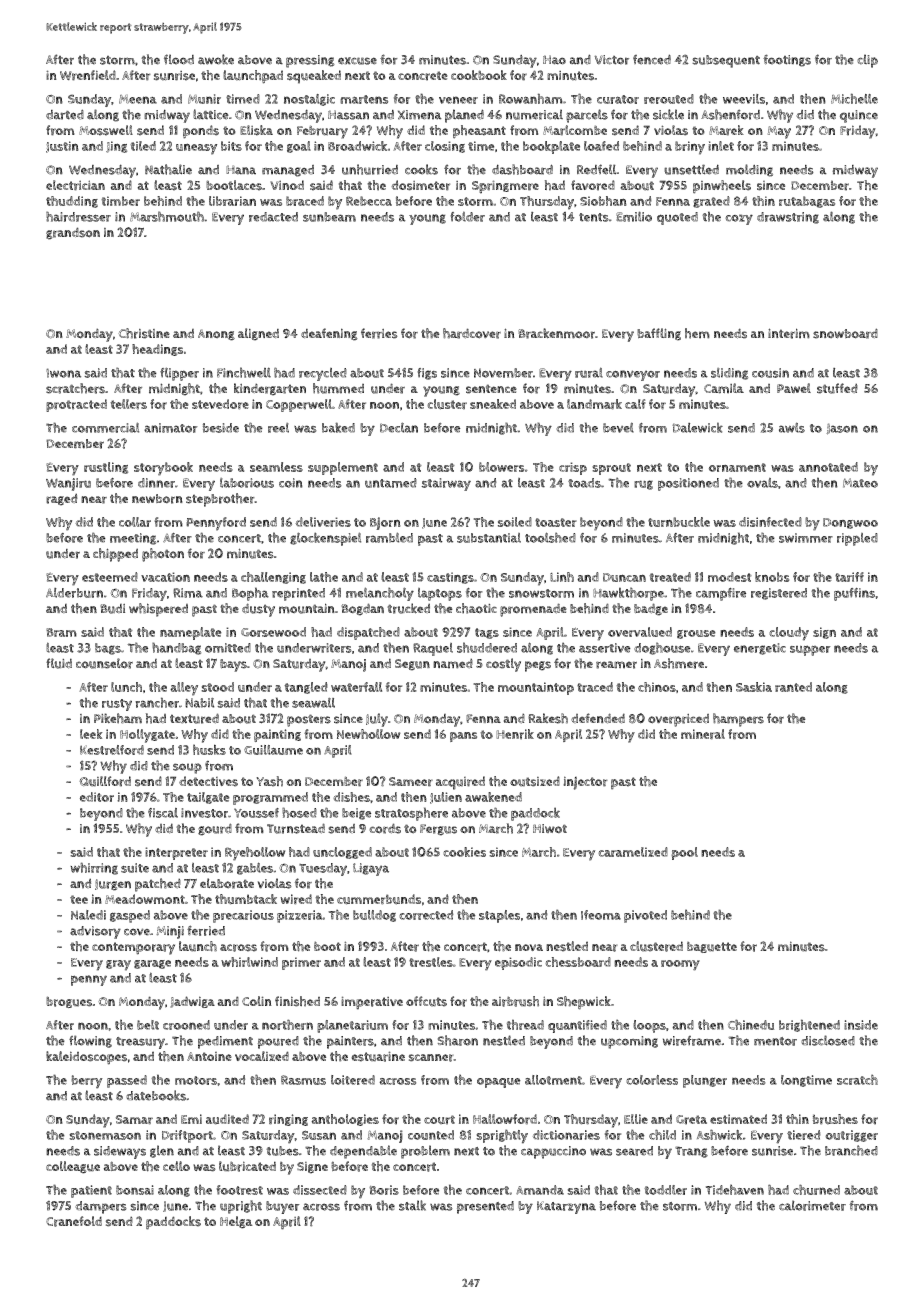  I want to click on cozy, so click(739, 219).
